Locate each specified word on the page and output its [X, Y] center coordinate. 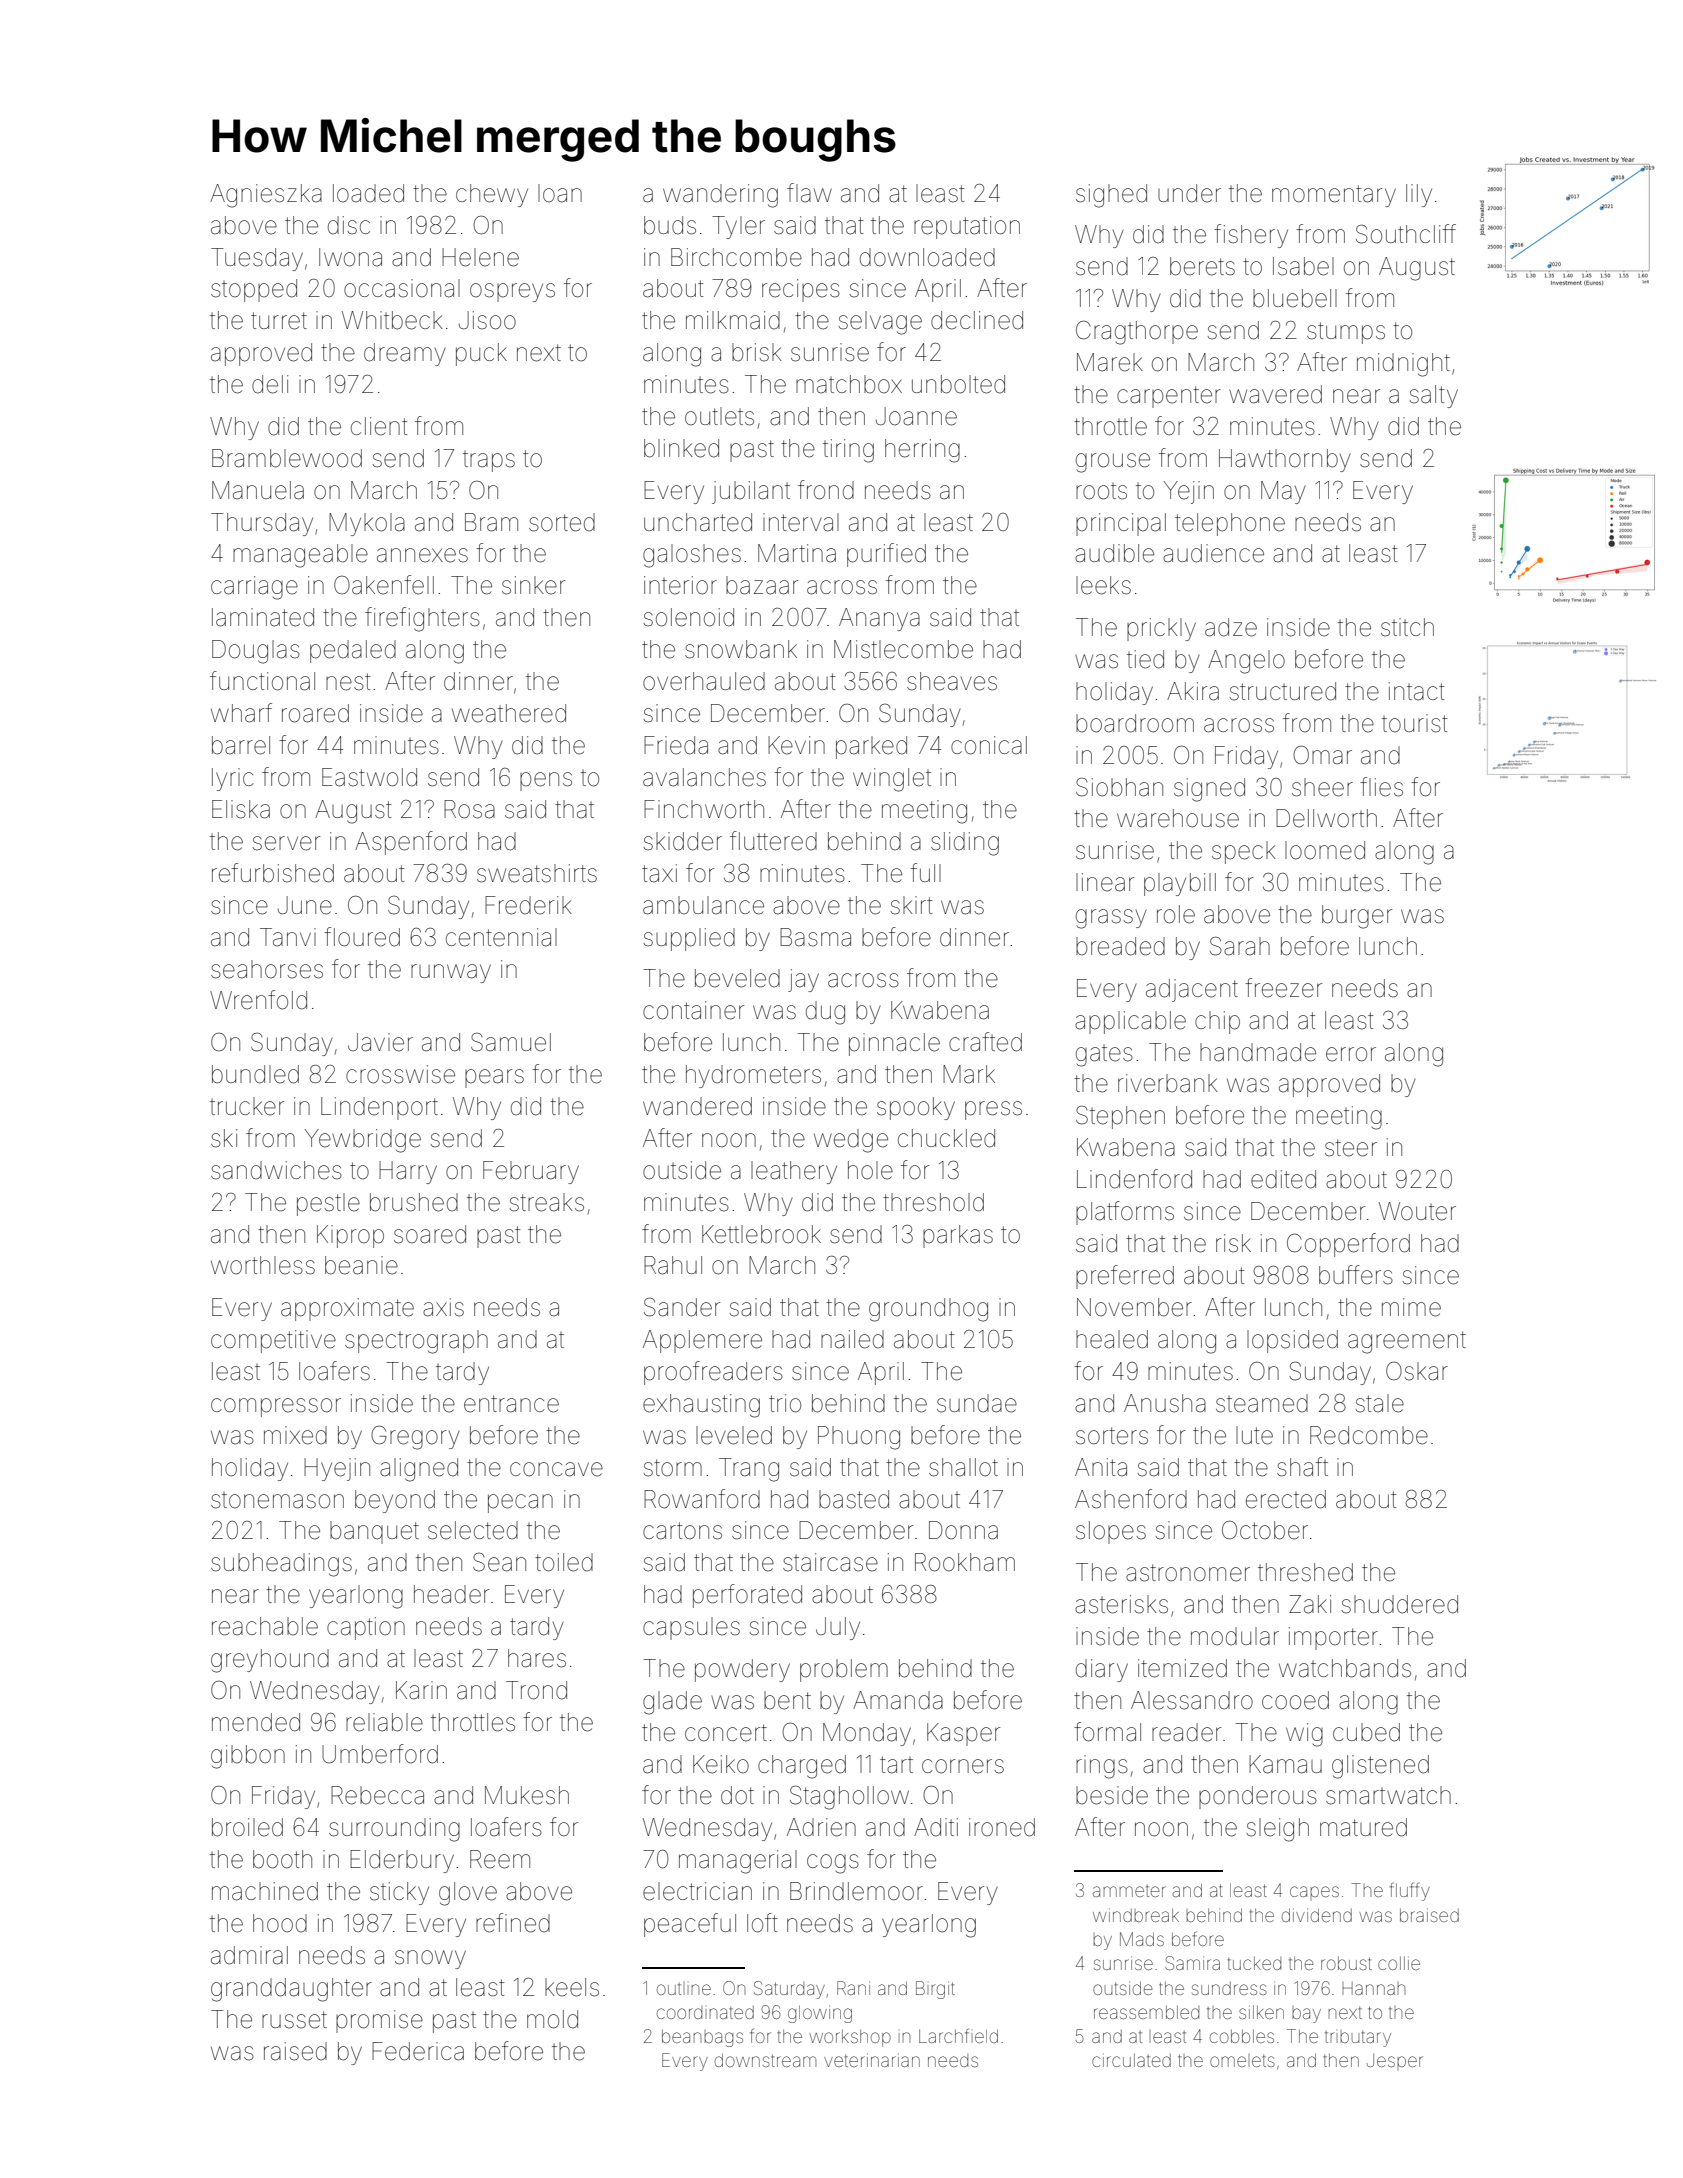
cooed [1295, 1700]
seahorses [267, 969]
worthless [263, 1265]
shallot [963, 1467]
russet [294, 2020]
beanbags [702, 2038]
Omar [1322, 755]
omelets [1242, 2061]
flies [1381, 787]
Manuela [258, 490]
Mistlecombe [903, 649]
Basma [815, 937]
